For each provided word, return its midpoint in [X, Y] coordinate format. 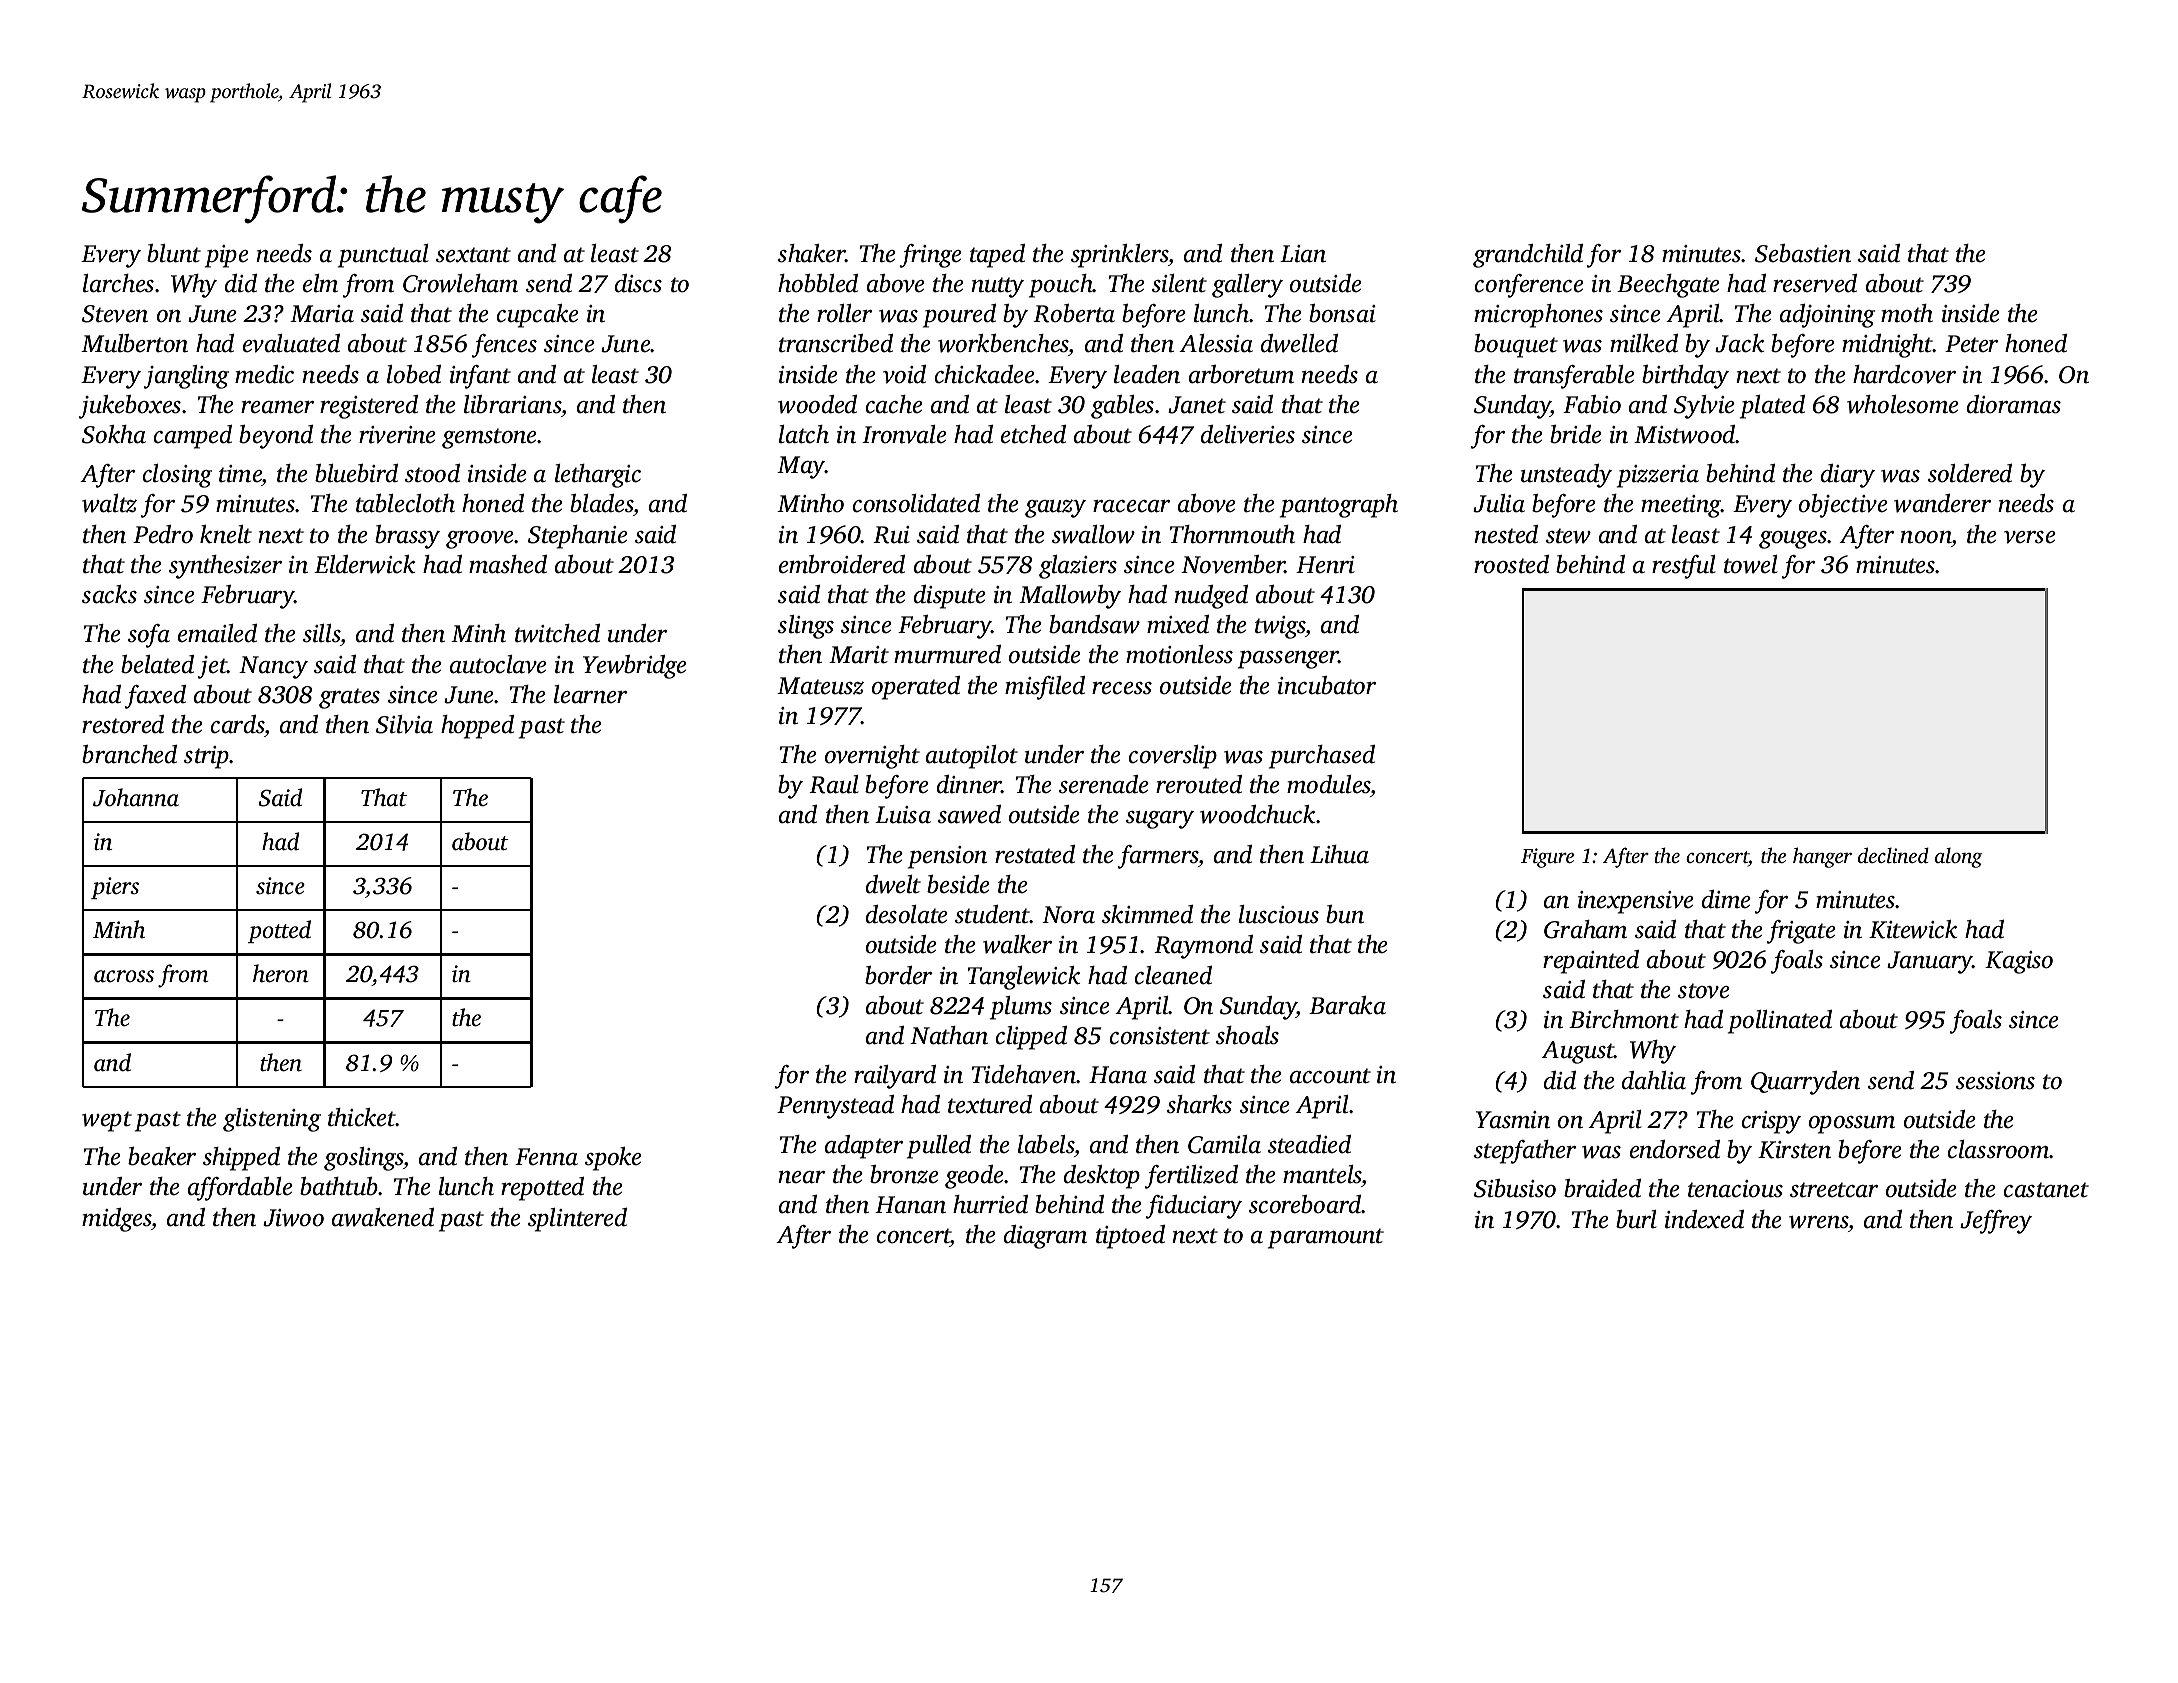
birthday [1685, 377]
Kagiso [2019, 962]
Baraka [1347, 1005]
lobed [414, 374]
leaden [1147, 374]
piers [115, 888]
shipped [241, 1159]
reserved [1815, 283]
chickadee [985, 374]
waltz [109, 503]
